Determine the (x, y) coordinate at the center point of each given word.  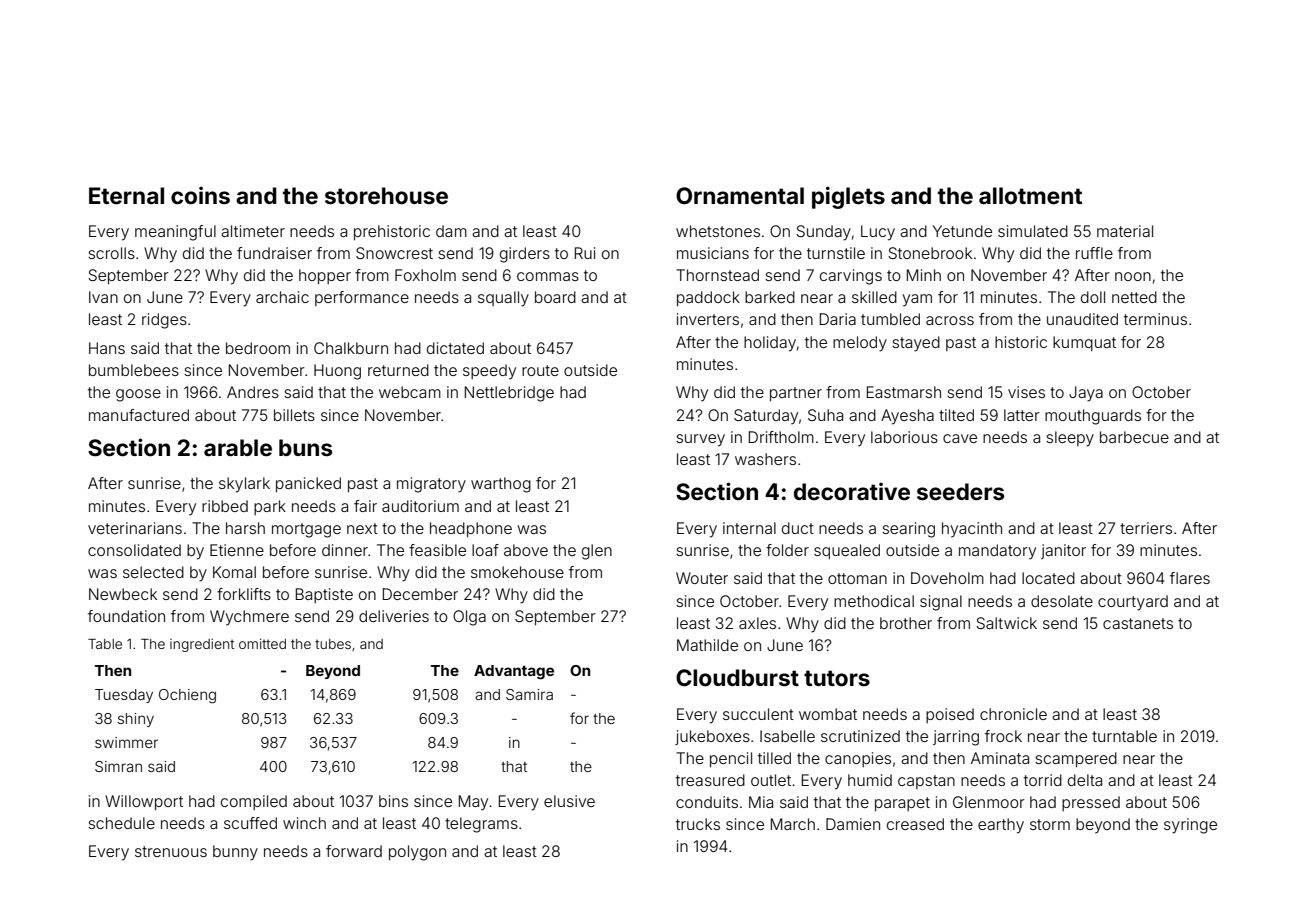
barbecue (1134, 437)
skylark (244, 485)
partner (796, 394)
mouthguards (1093, 417)
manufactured (139, 415)
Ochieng (187, 696)
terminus (1155, 319)
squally (503, 299)
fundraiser (274, 253)
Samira (529, 694)
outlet (771, 780)
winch (304, 823)
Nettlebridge (509, 394)
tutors (837, 678)
